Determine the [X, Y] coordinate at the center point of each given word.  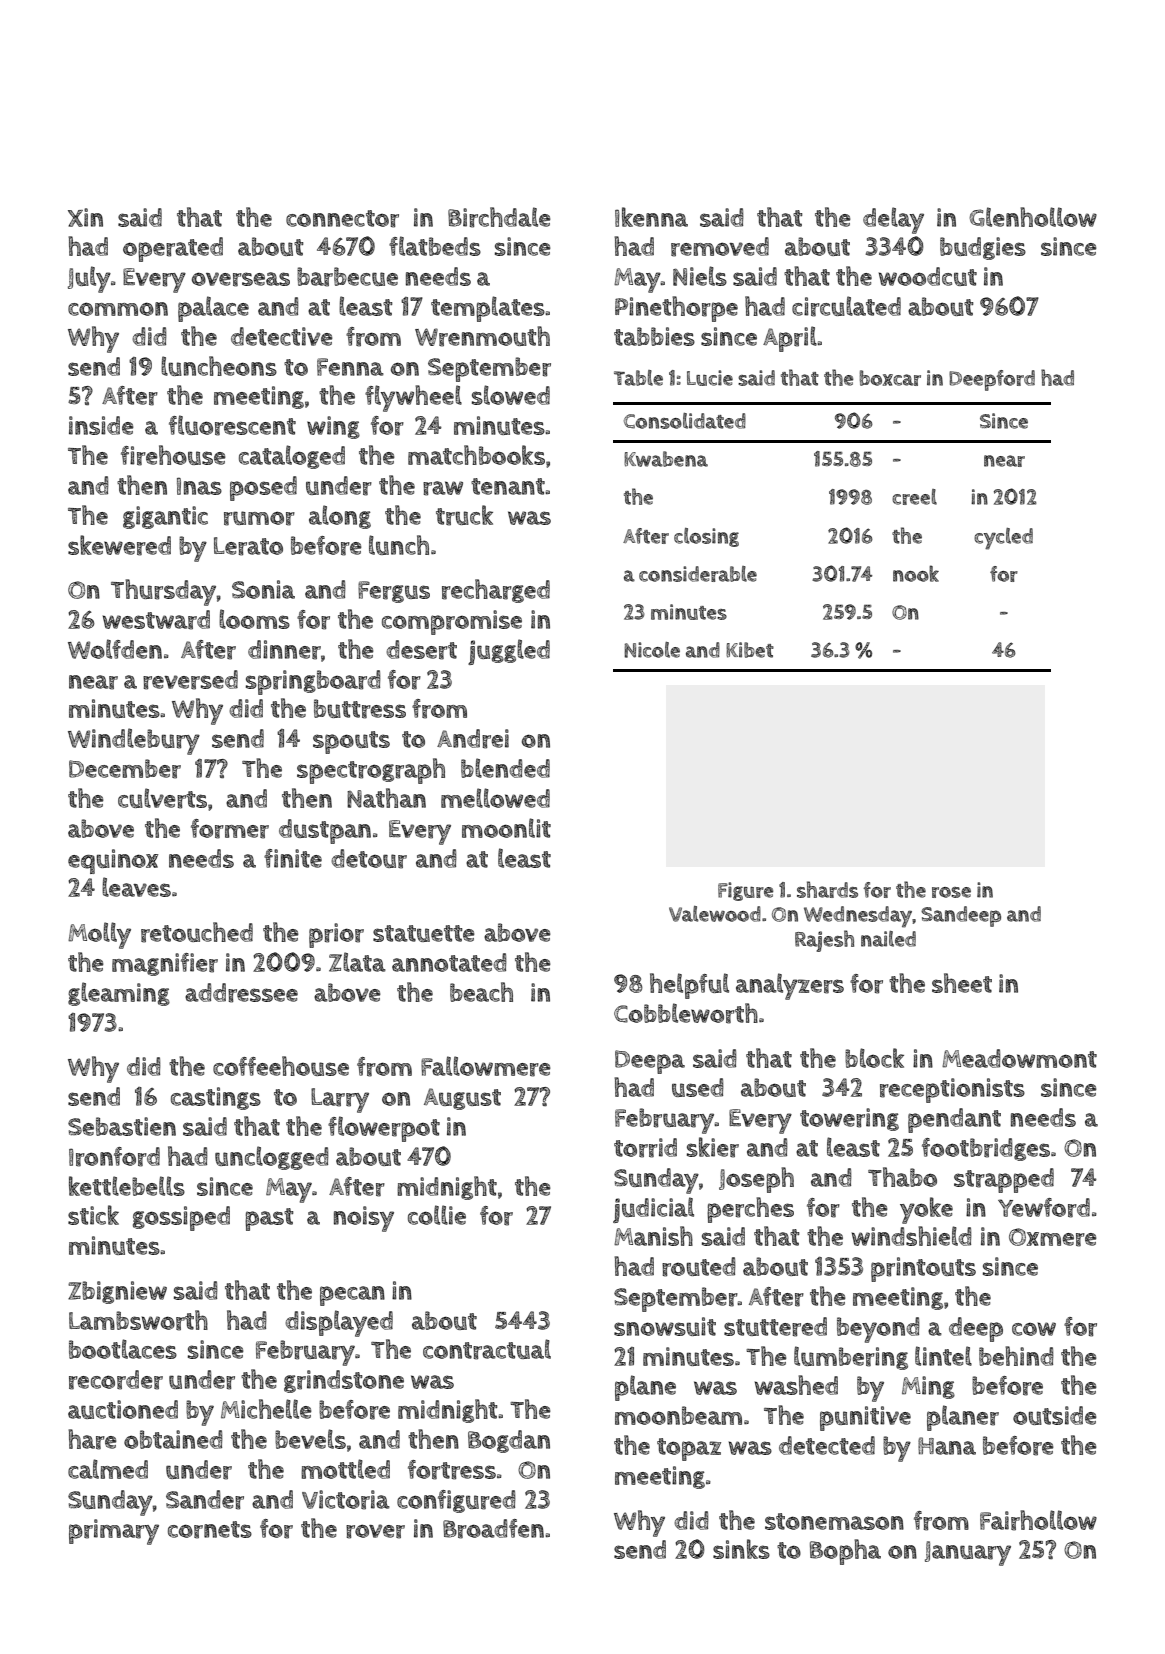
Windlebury [134, 741]
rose [951, 892]
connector [342, 219]
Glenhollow [1033, 217]
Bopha [845, 1552]
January [968, 1553]
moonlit [506, 828]
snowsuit [665, 1326]
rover [375, 1531]
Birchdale [499, 217]
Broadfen [493, 1529]
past [269, 1219]
